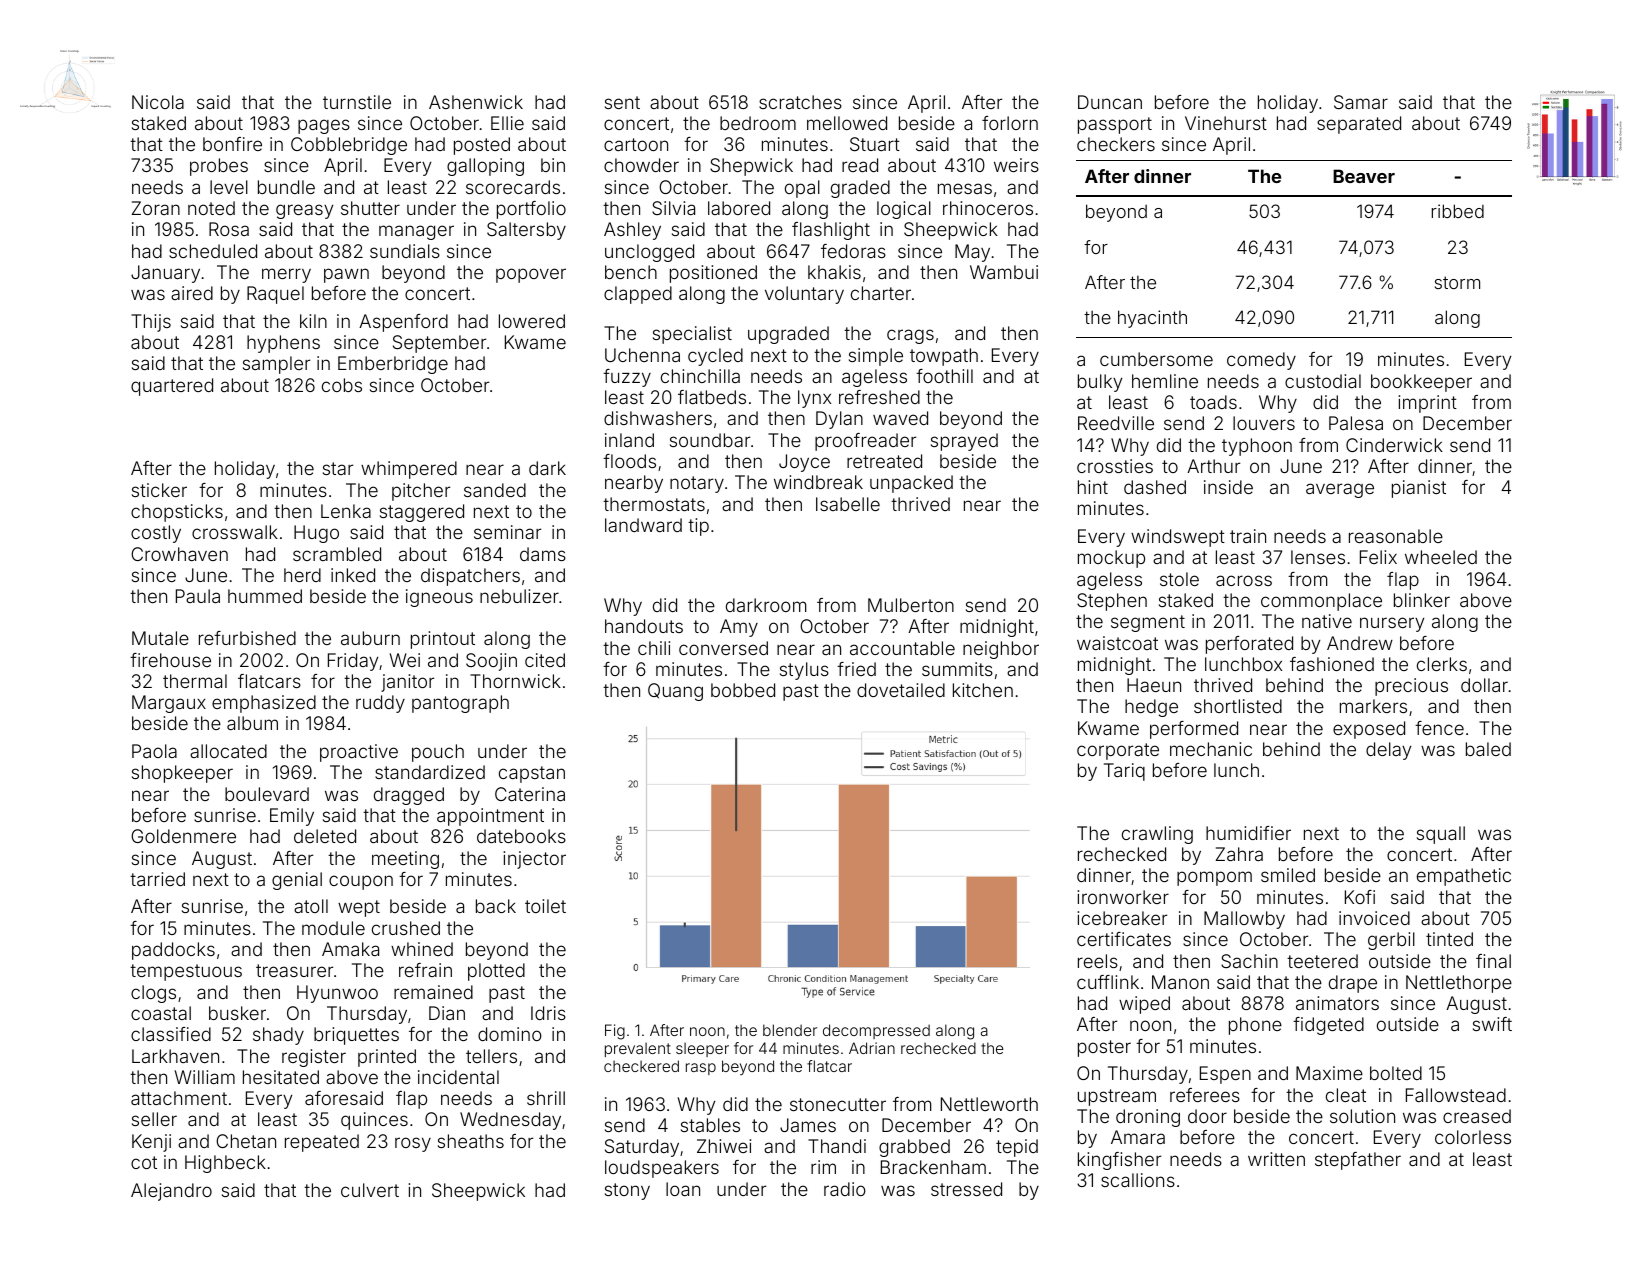 This screenshot has height=1270, width=1643. Describe the element at coordinates (800, 102) in the screenshot. I see `scratches` at that location.
